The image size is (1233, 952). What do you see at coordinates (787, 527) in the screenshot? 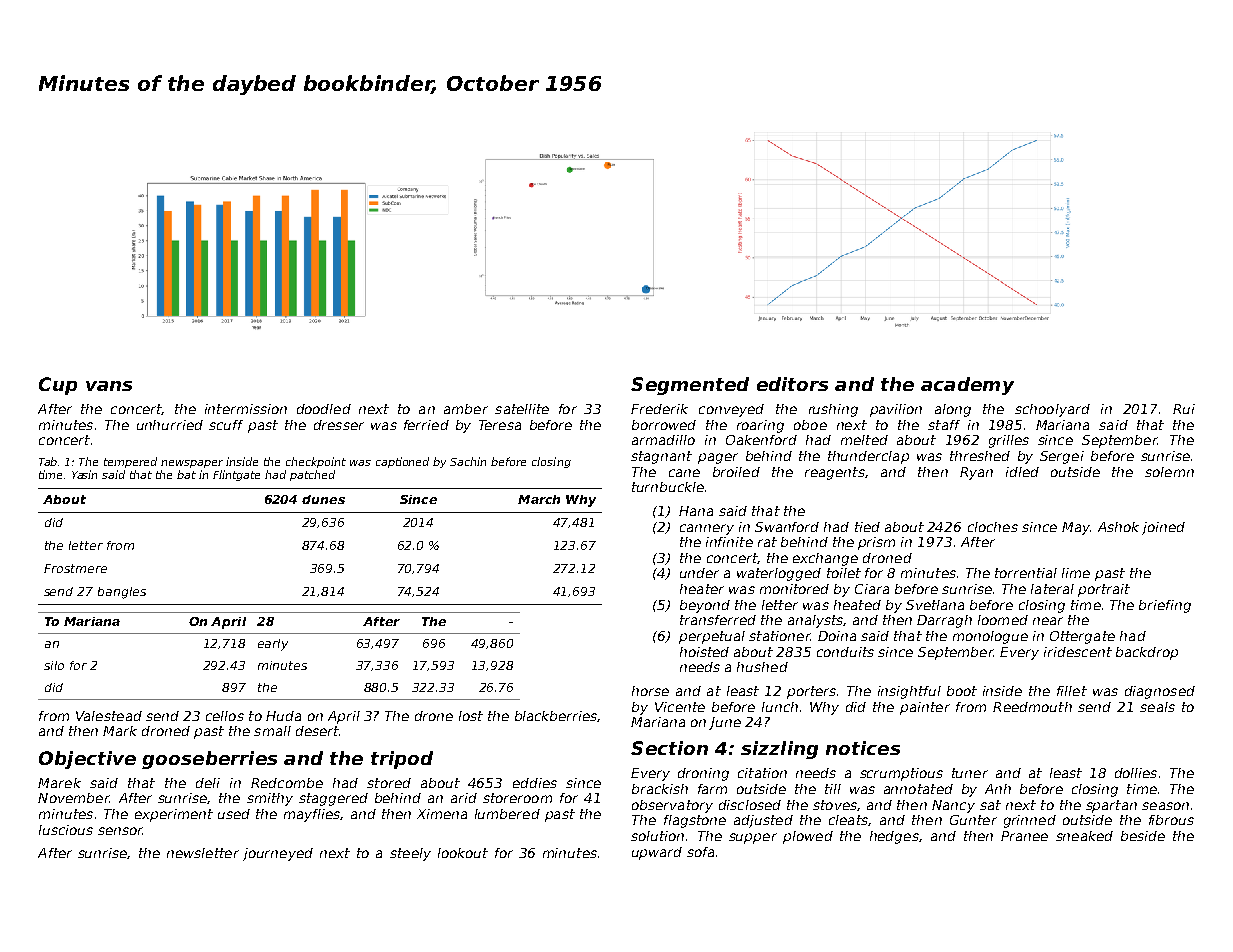
I see `Swanford` at bounding box center [787, 527].
